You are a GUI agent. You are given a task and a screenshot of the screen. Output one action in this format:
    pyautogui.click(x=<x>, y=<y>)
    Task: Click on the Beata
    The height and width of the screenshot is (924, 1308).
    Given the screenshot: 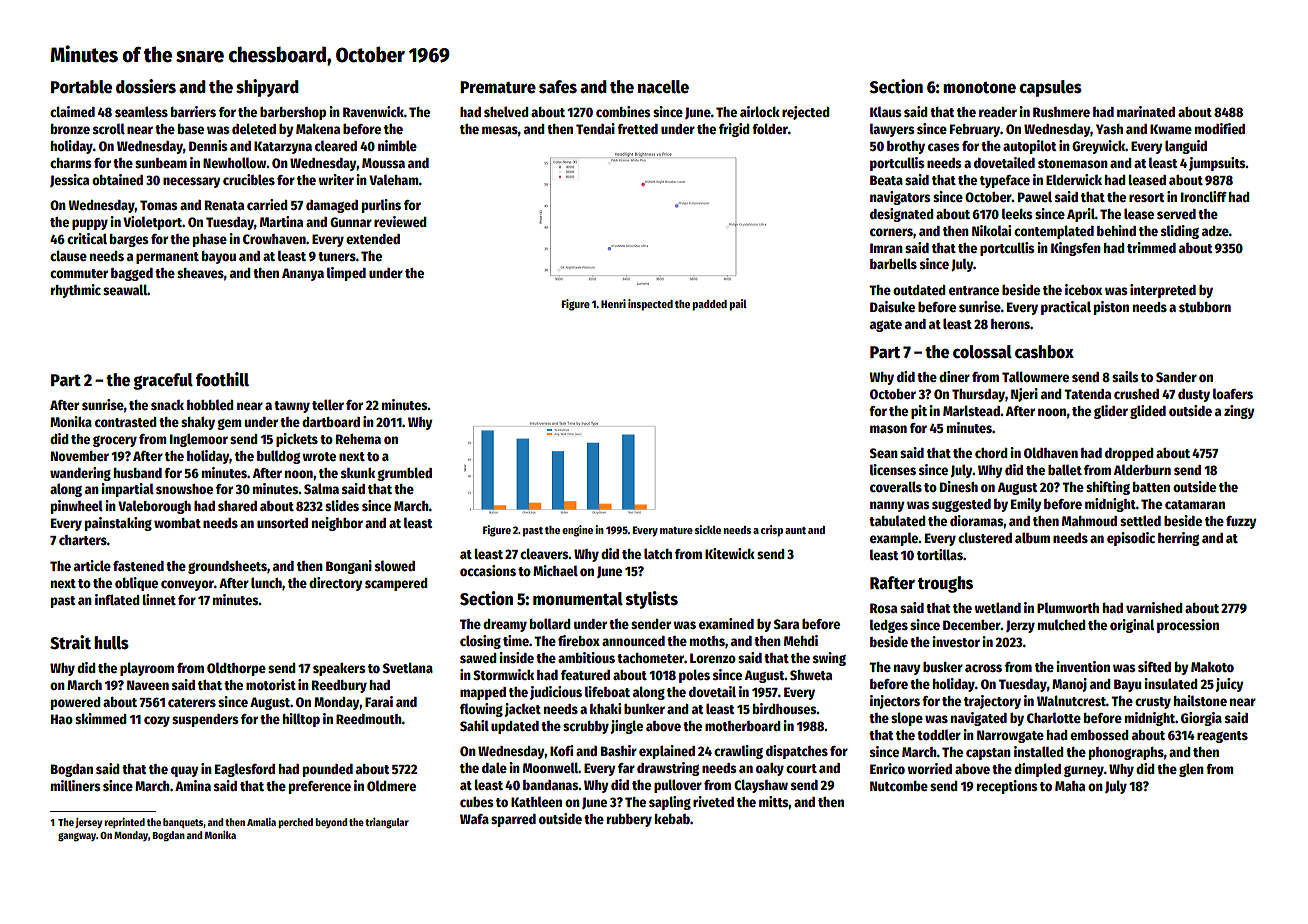 What is the action you would take?
    pyautogui.click(x=886, y=180)
